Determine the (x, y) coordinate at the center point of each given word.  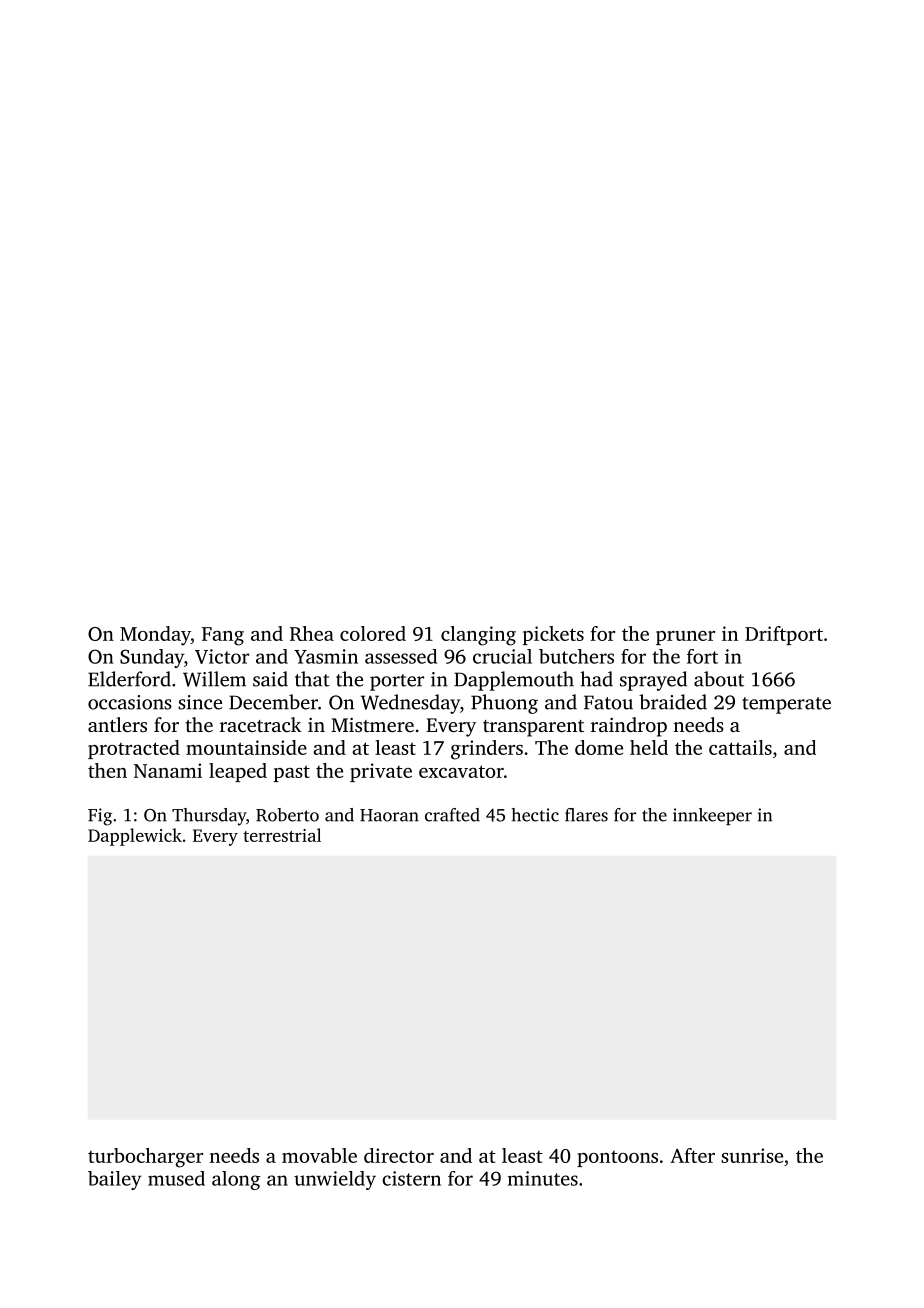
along (236, 1180)
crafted (452, 815)
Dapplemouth (514, 681)
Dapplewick (135, 837)
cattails (740, 747)
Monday (155, 636)
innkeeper (712, 816)
